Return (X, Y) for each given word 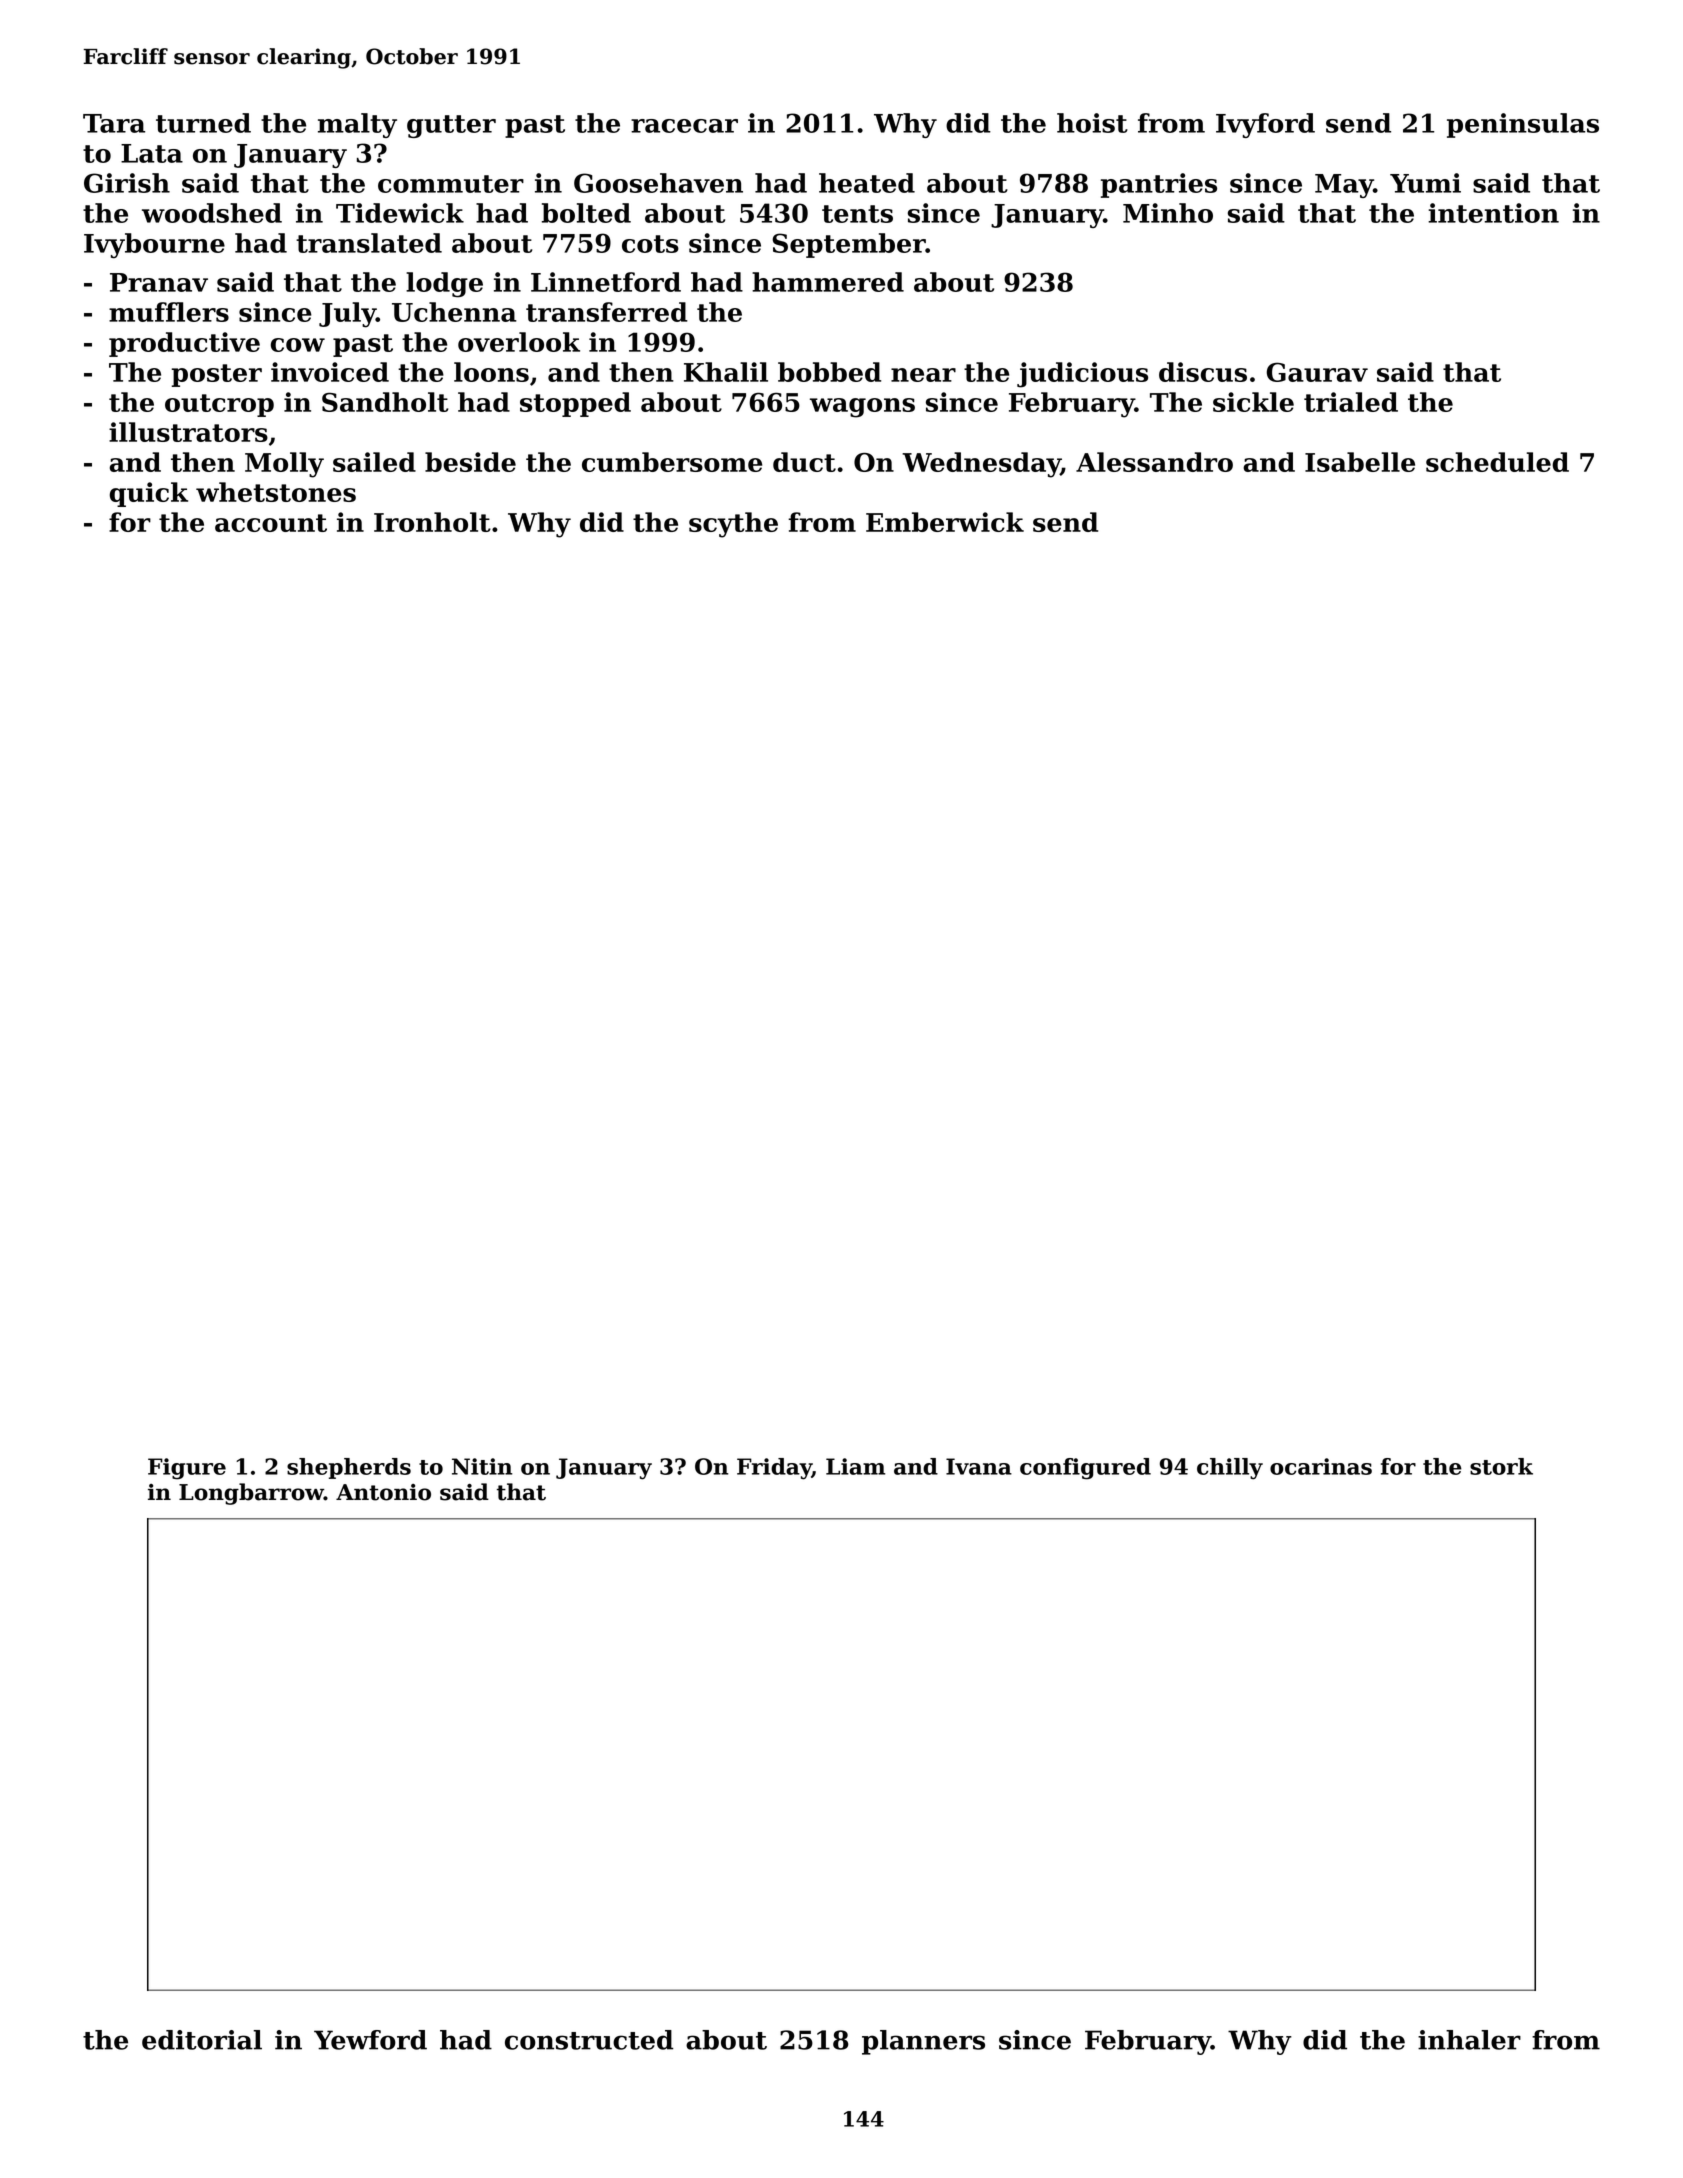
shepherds (349, 1468)
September (849, 245)
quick (149, 494)
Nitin (482, 1466)
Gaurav (1317, 372)
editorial (202, 2040)
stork (1501, 1466)
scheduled (1497, 462)
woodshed (212, 213)
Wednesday (981, 465)
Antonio (383, 1492)
